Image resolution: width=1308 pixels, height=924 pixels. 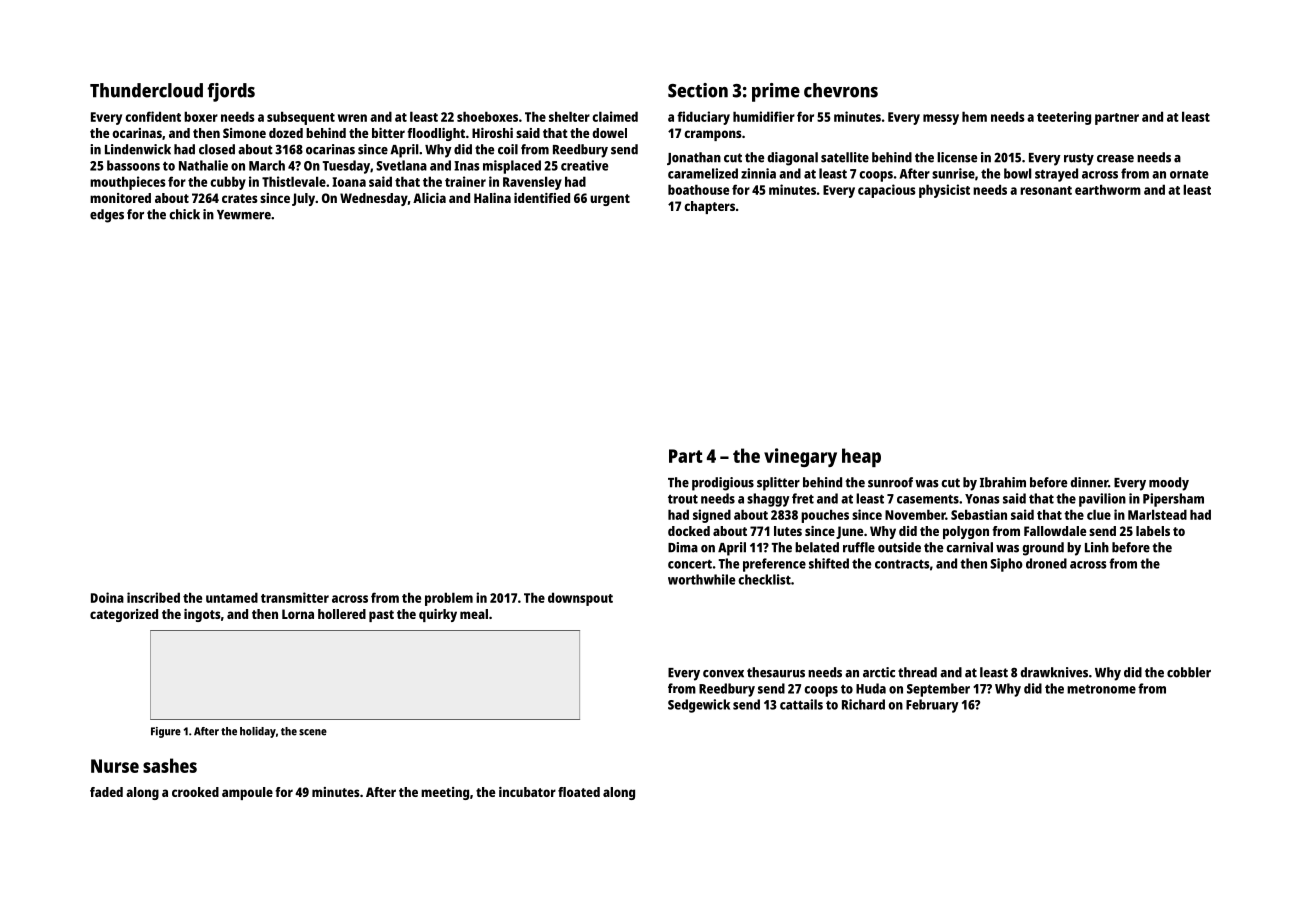 What do you see at coordinates (944, 191) in the image?
I see `physicist` at bounding box center [944, 191].
